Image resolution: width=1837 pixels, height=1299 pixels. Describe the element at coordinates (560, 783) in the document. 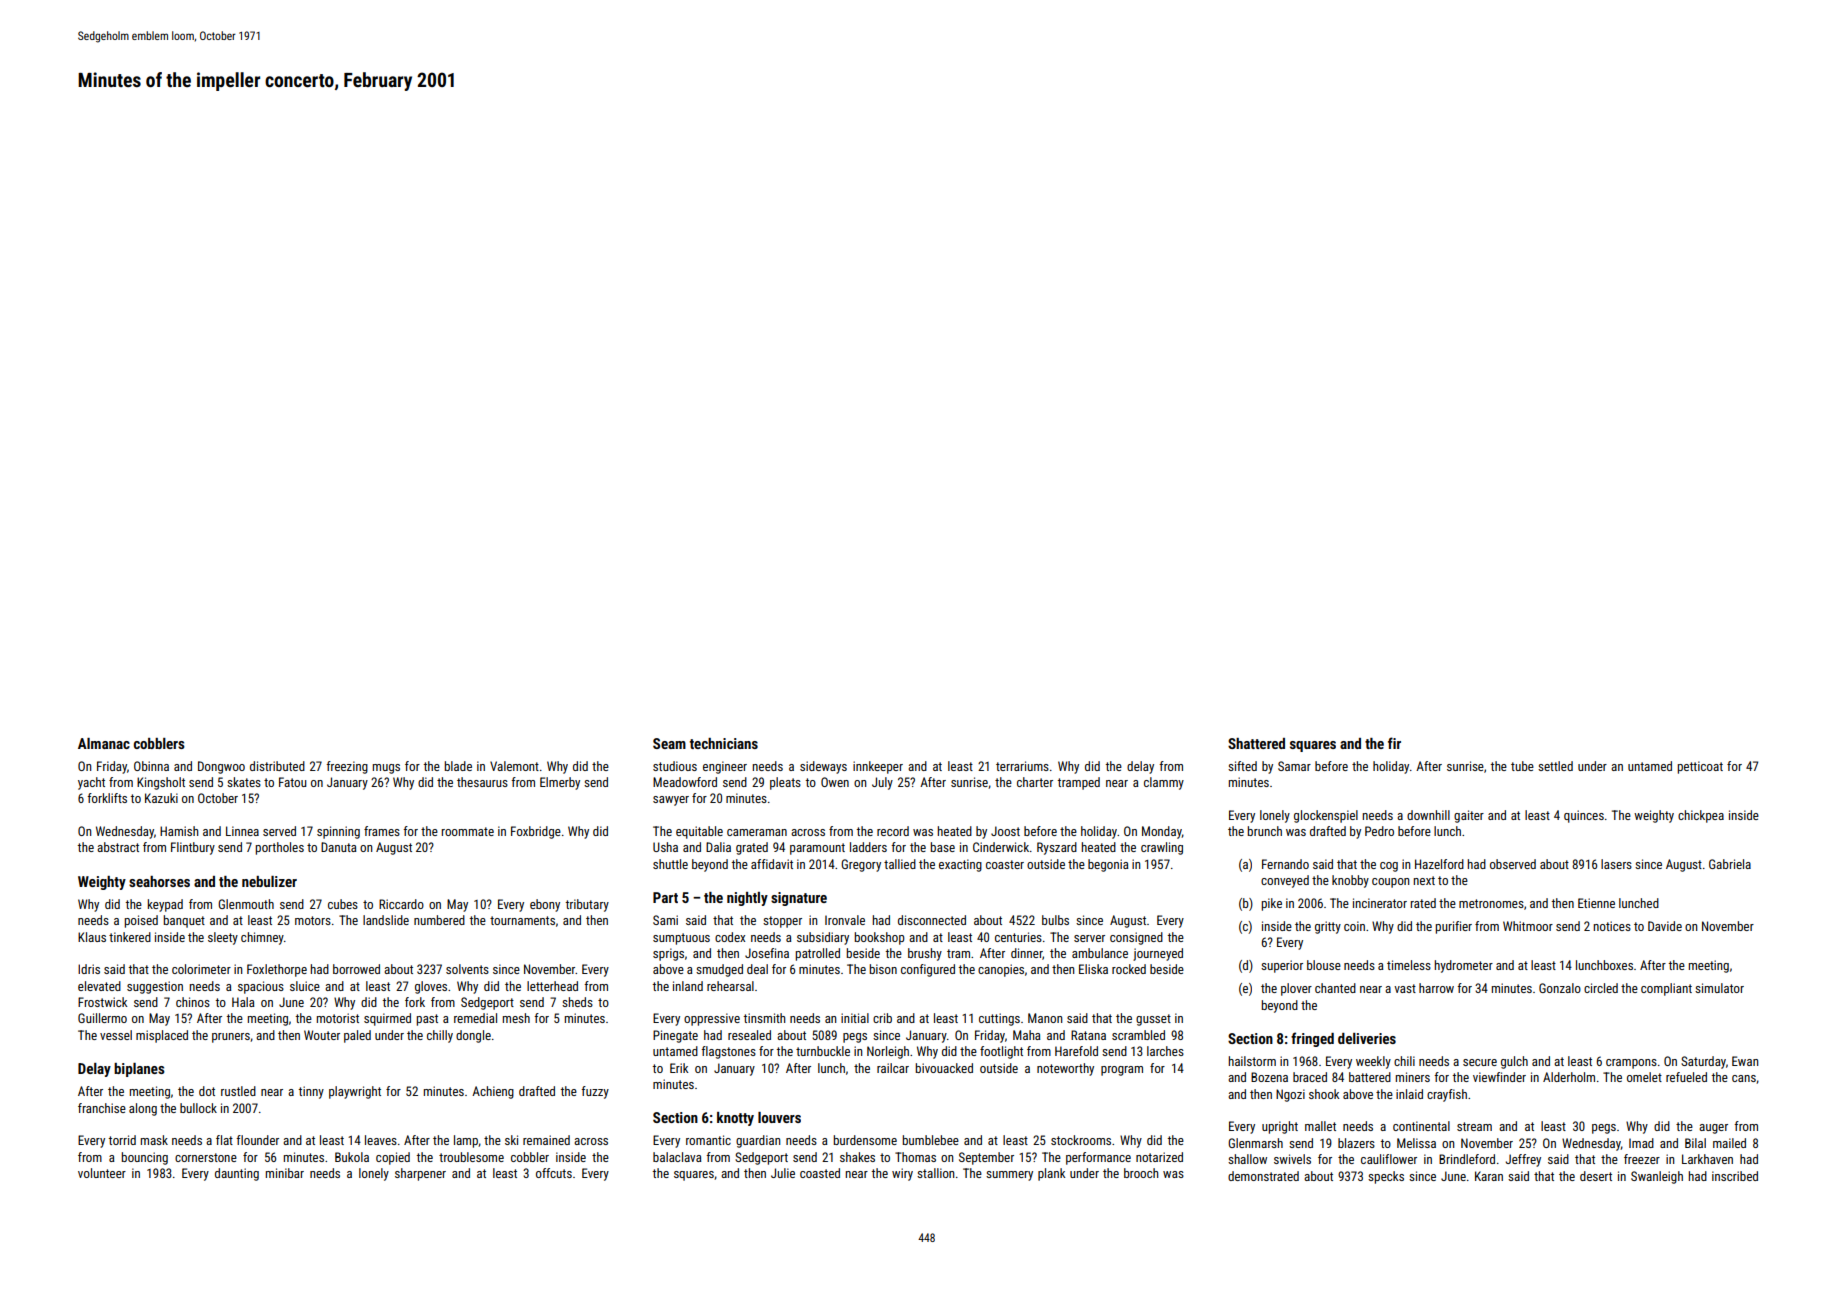

I see `Elmerby` at that location.
